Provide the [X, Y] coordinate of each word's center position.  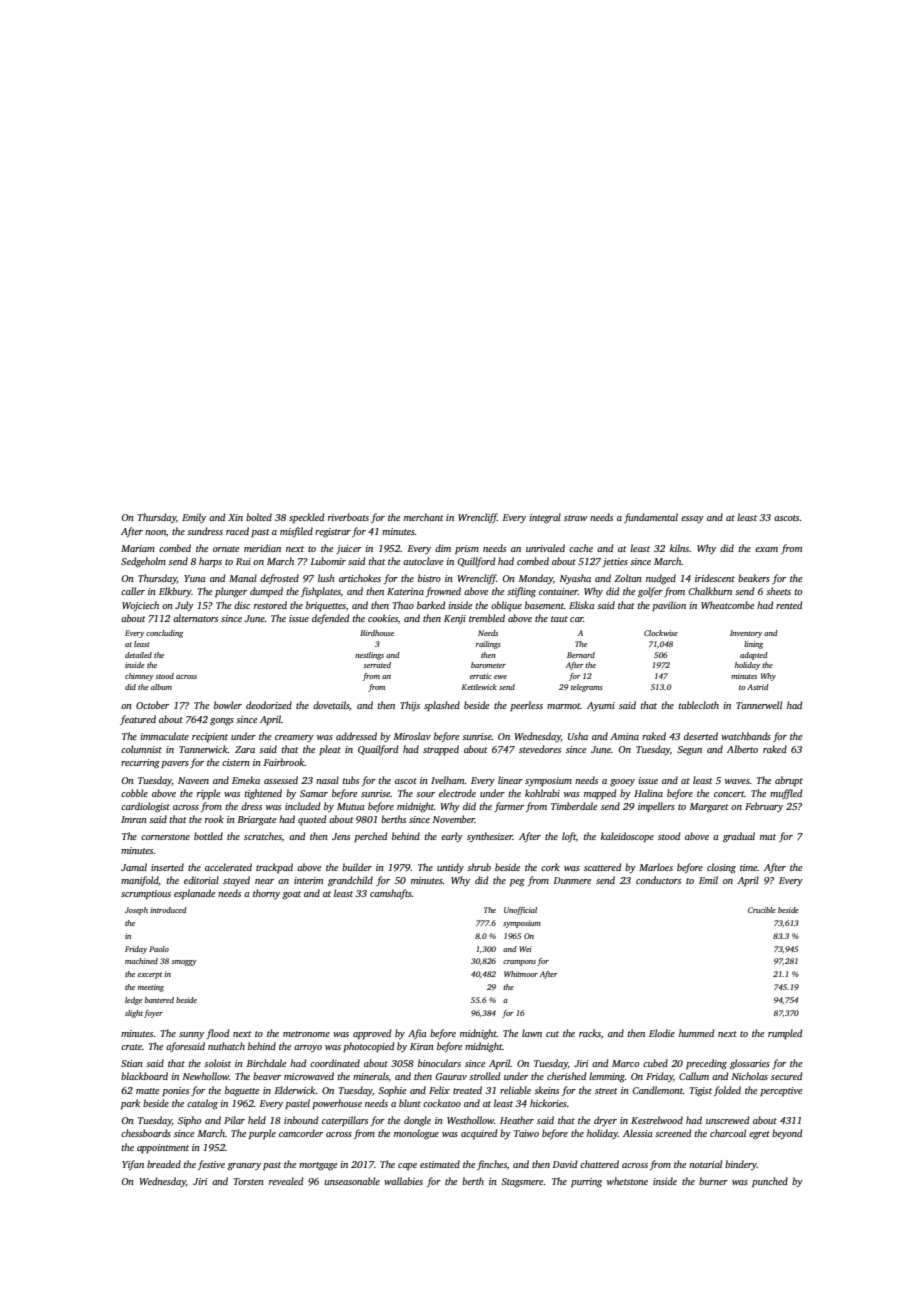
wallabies [403, 1181]
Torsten [249, 1181]
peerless [526, 706]
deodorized [269, 705]
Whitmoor [521, 974]
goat [291, 895]
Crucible [762, 910]
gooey [622, 783]
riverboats [348, 517]
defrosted [279, 579]
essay [692, 519]
